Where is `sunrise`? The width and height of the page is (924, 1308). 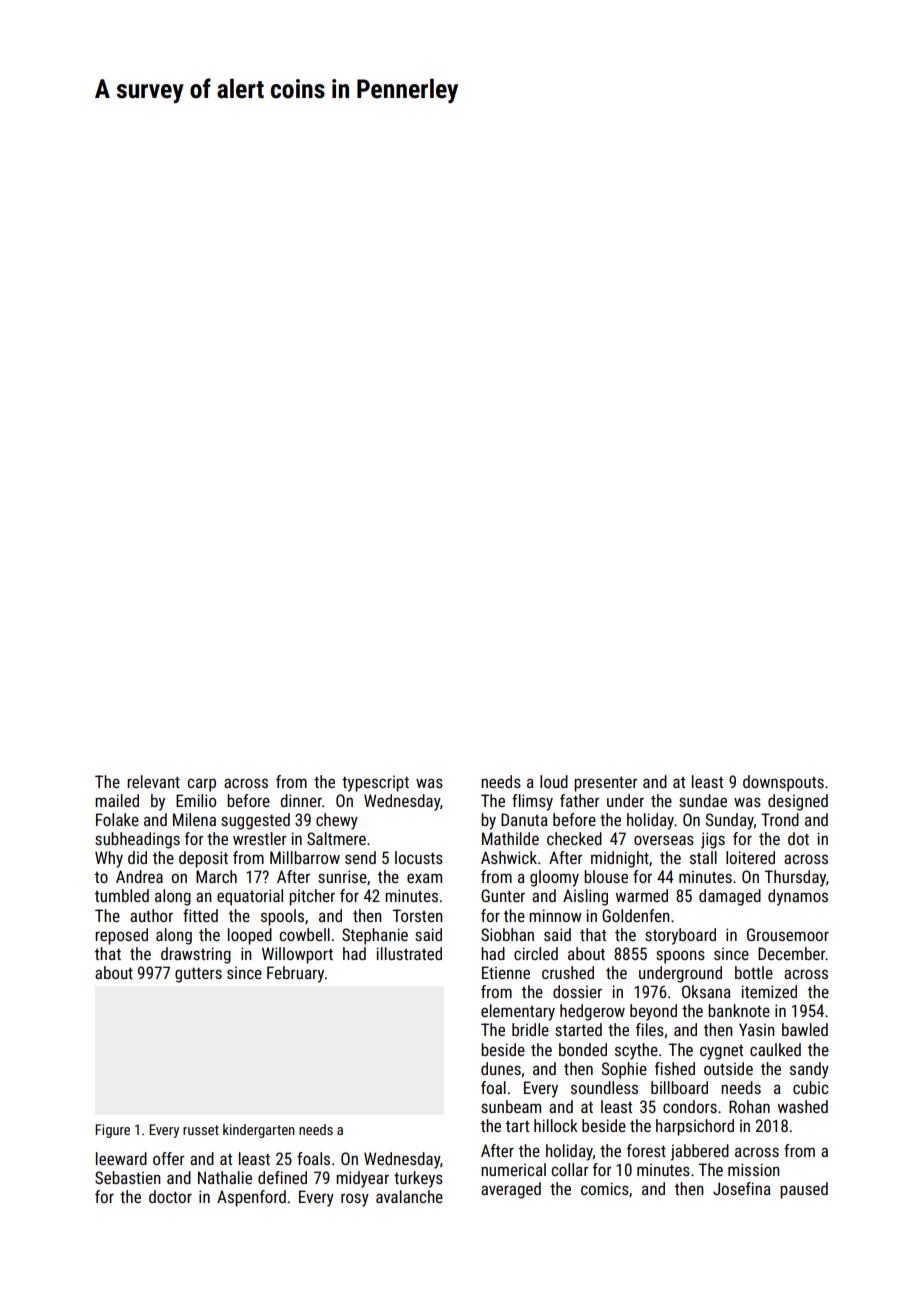 sunrise is located at coordinates (342, 876).
